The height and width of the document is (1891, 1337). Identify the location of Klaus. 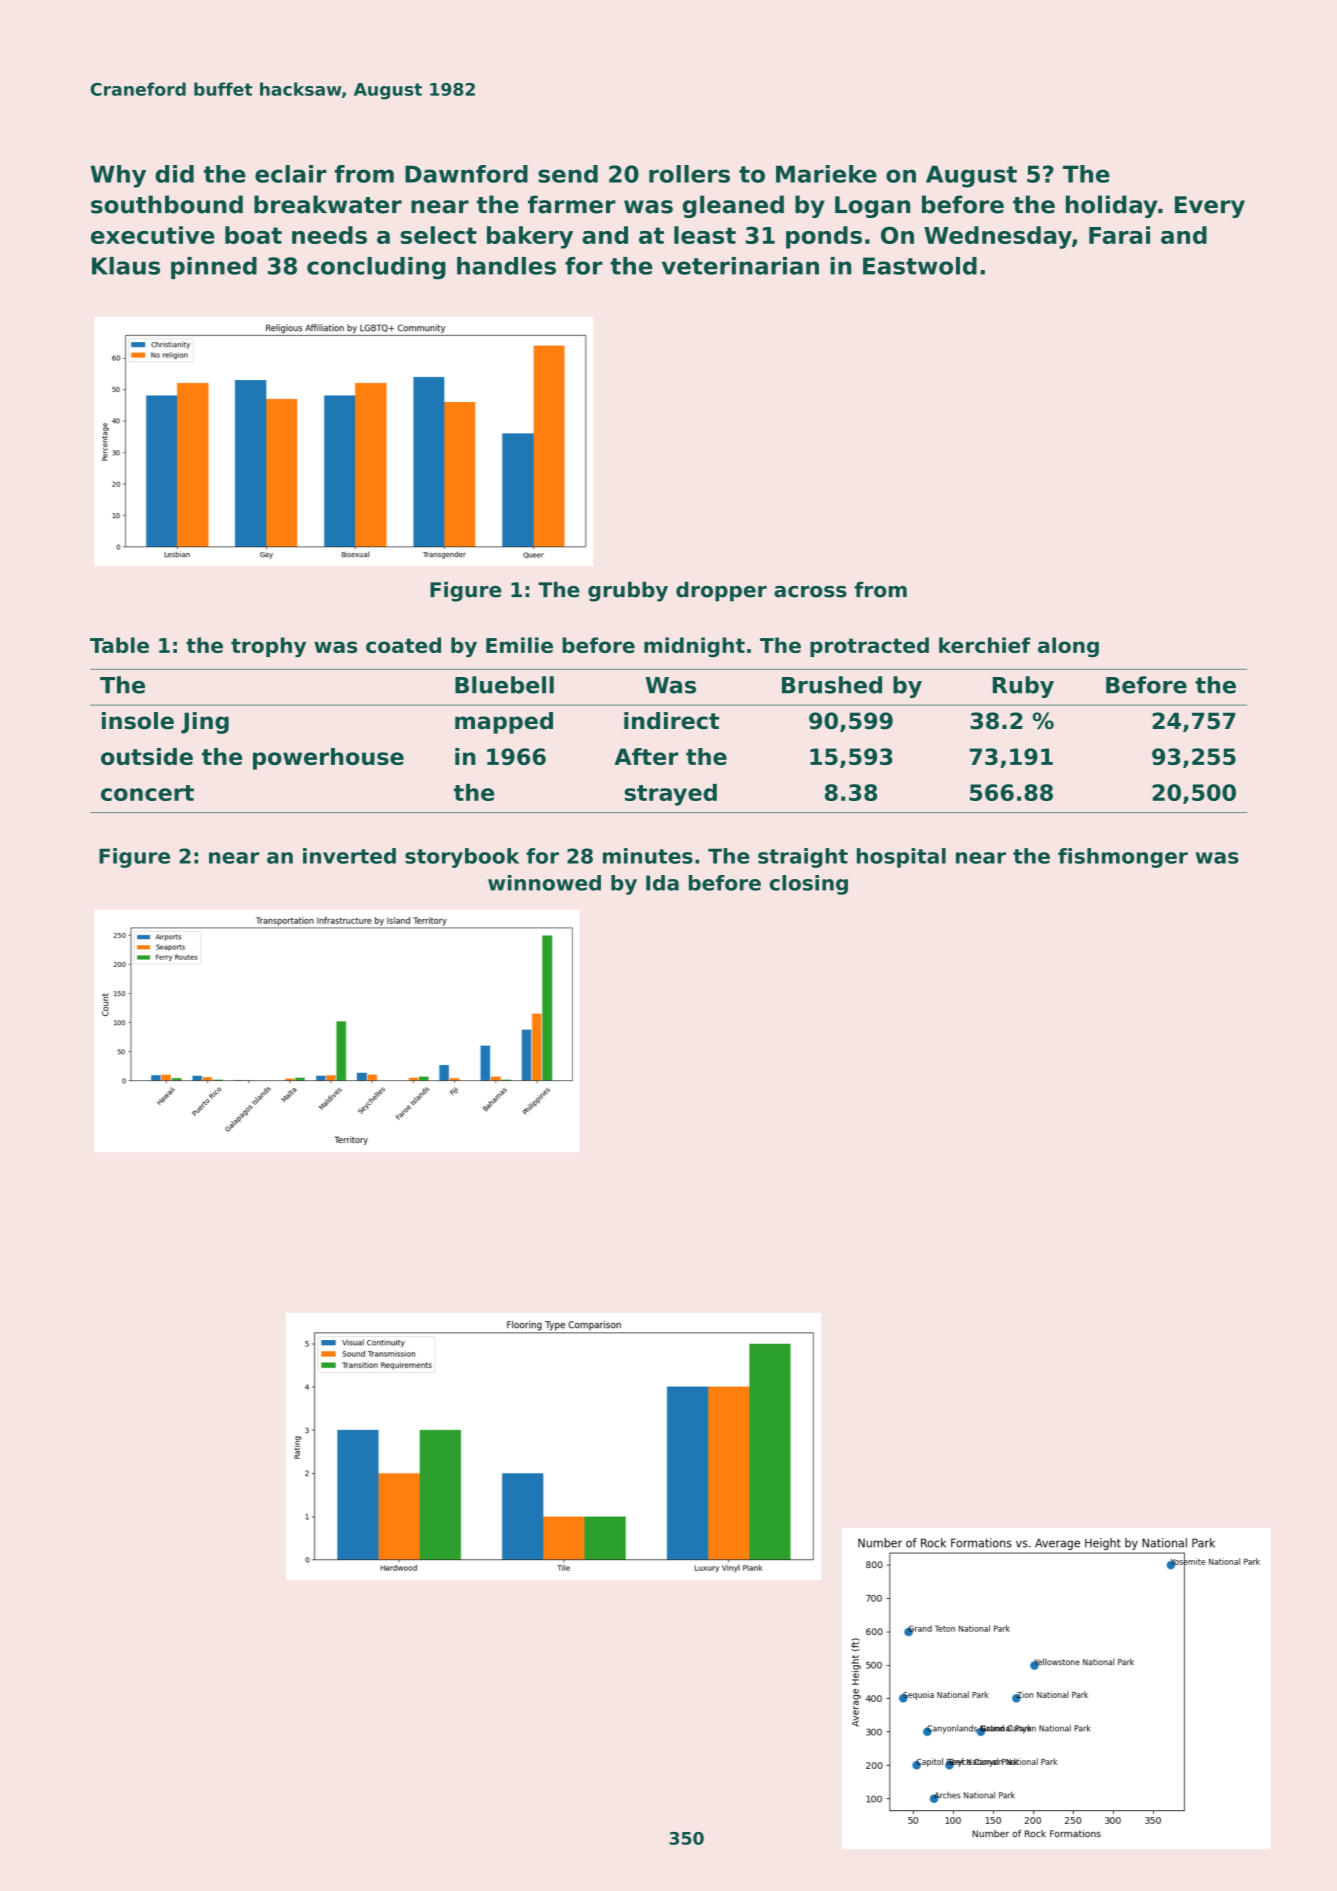
(126, 266).
